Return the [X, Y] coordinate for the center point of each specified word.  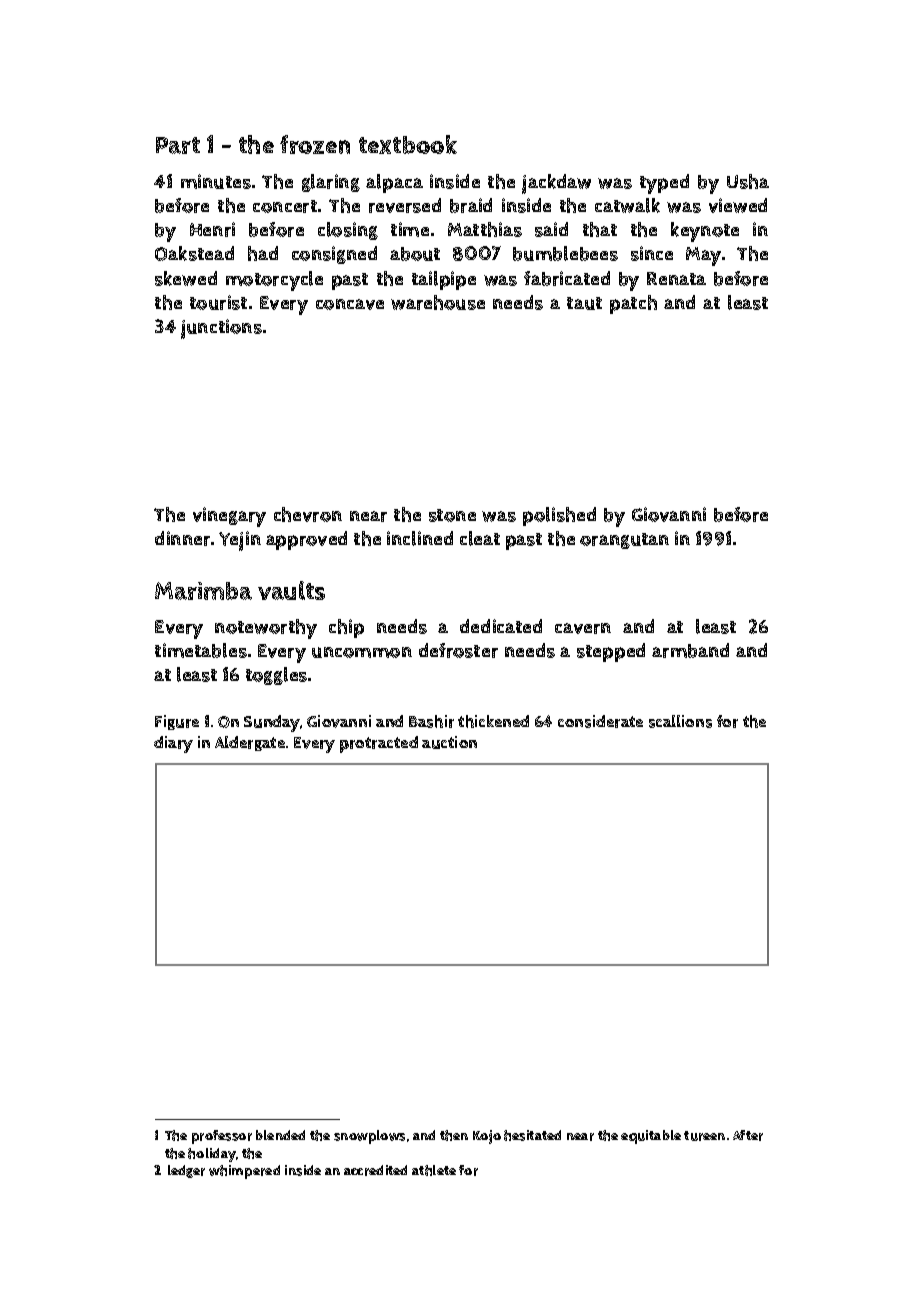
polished [559, 516]
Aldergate [250, 743]
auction [449, 742]
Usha [748, 181]
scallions [680, 721]
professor [222, 1137]
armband [690, 650]
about [415, 254]
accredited [375, 1170]
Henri [212, 229]
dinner [182, 538]
